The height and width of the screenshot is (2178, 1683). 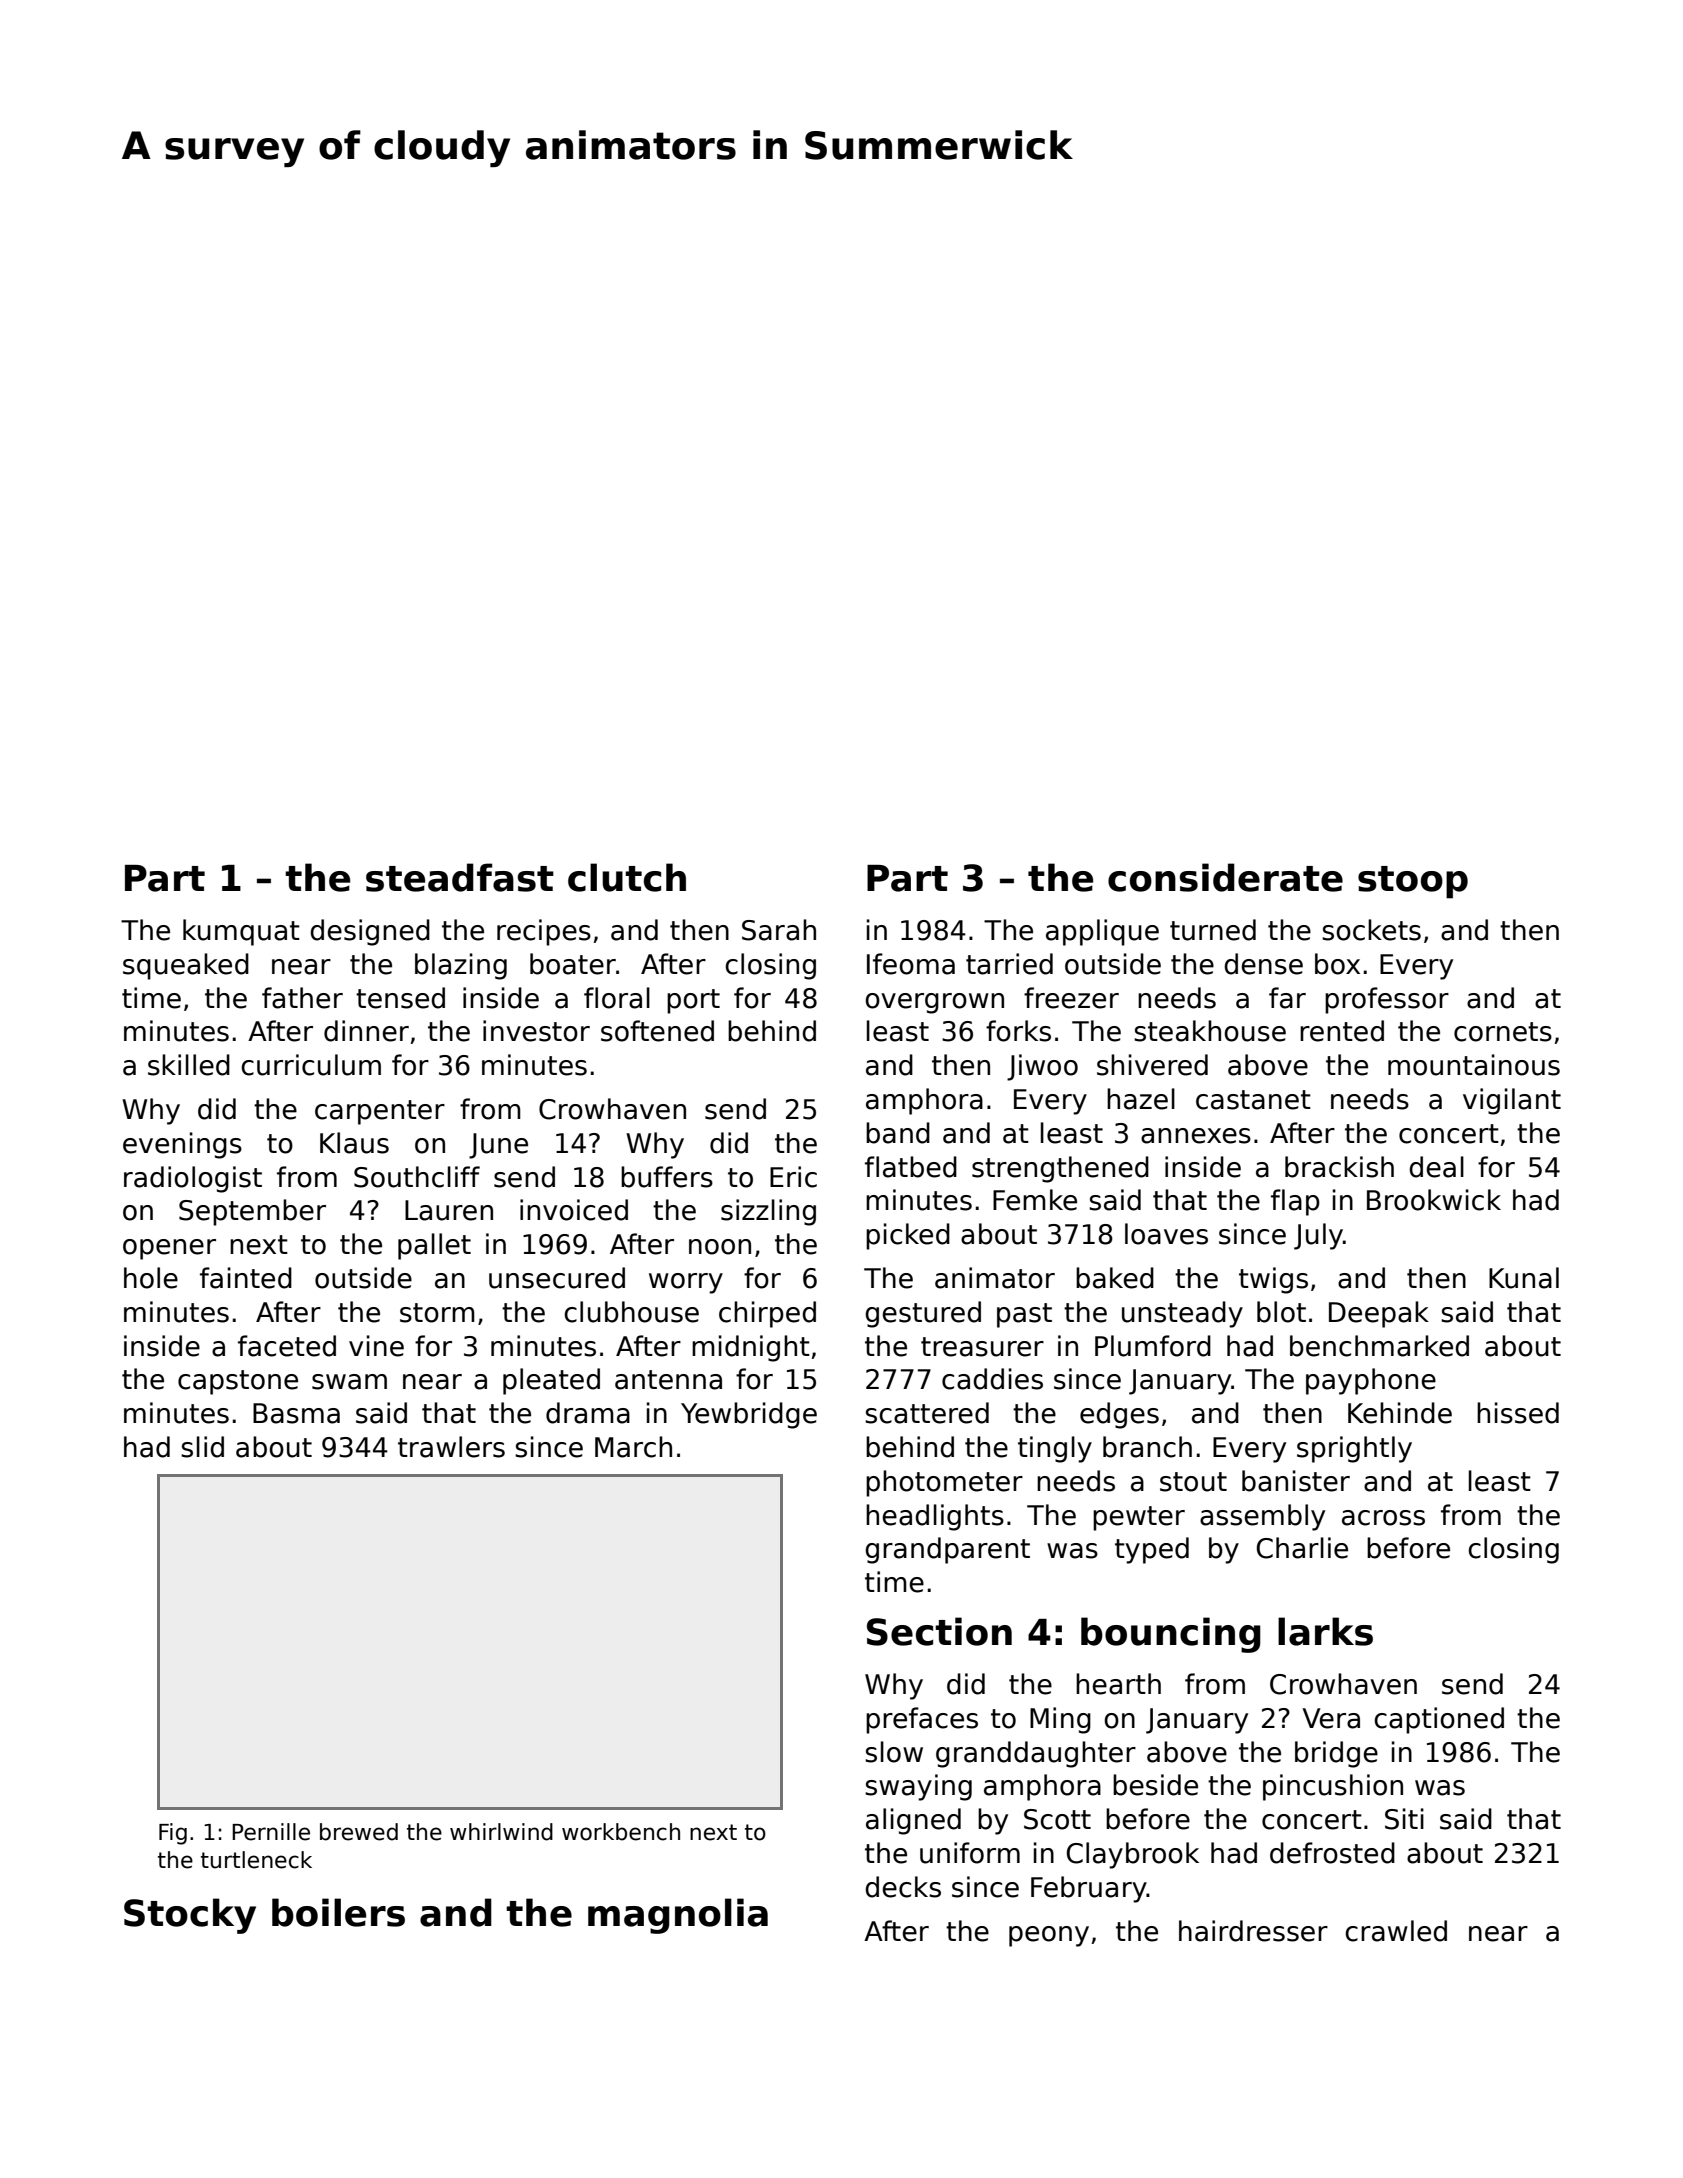 What do you see at coordinates (1253, 1100) in the screenshot?
I see `castanet` at bounding box center [1253, 1100].
